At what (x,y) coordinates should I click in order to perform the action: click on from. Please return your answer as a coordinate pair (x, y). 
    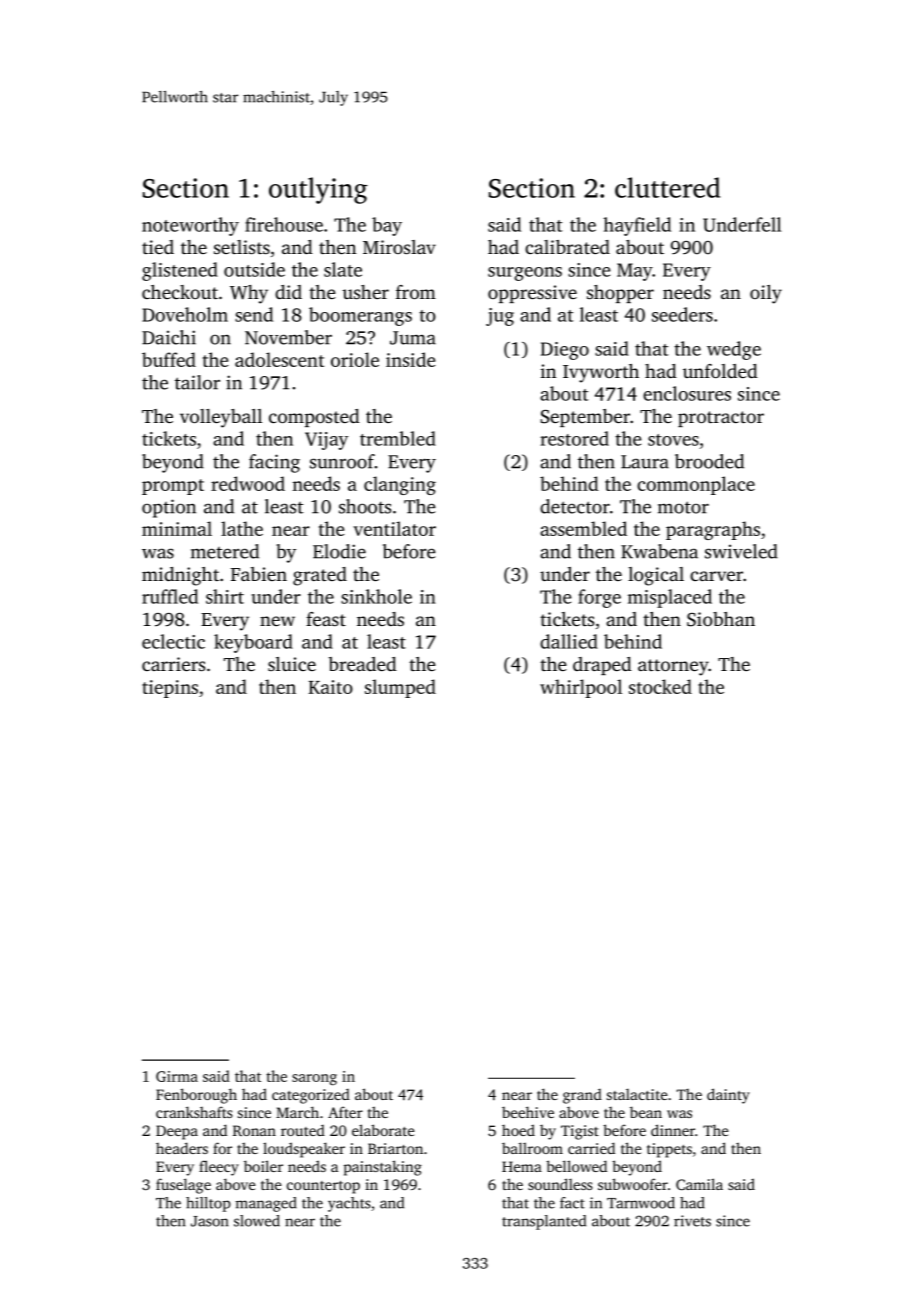
    Looking at the image, I should click on (416, 292).
